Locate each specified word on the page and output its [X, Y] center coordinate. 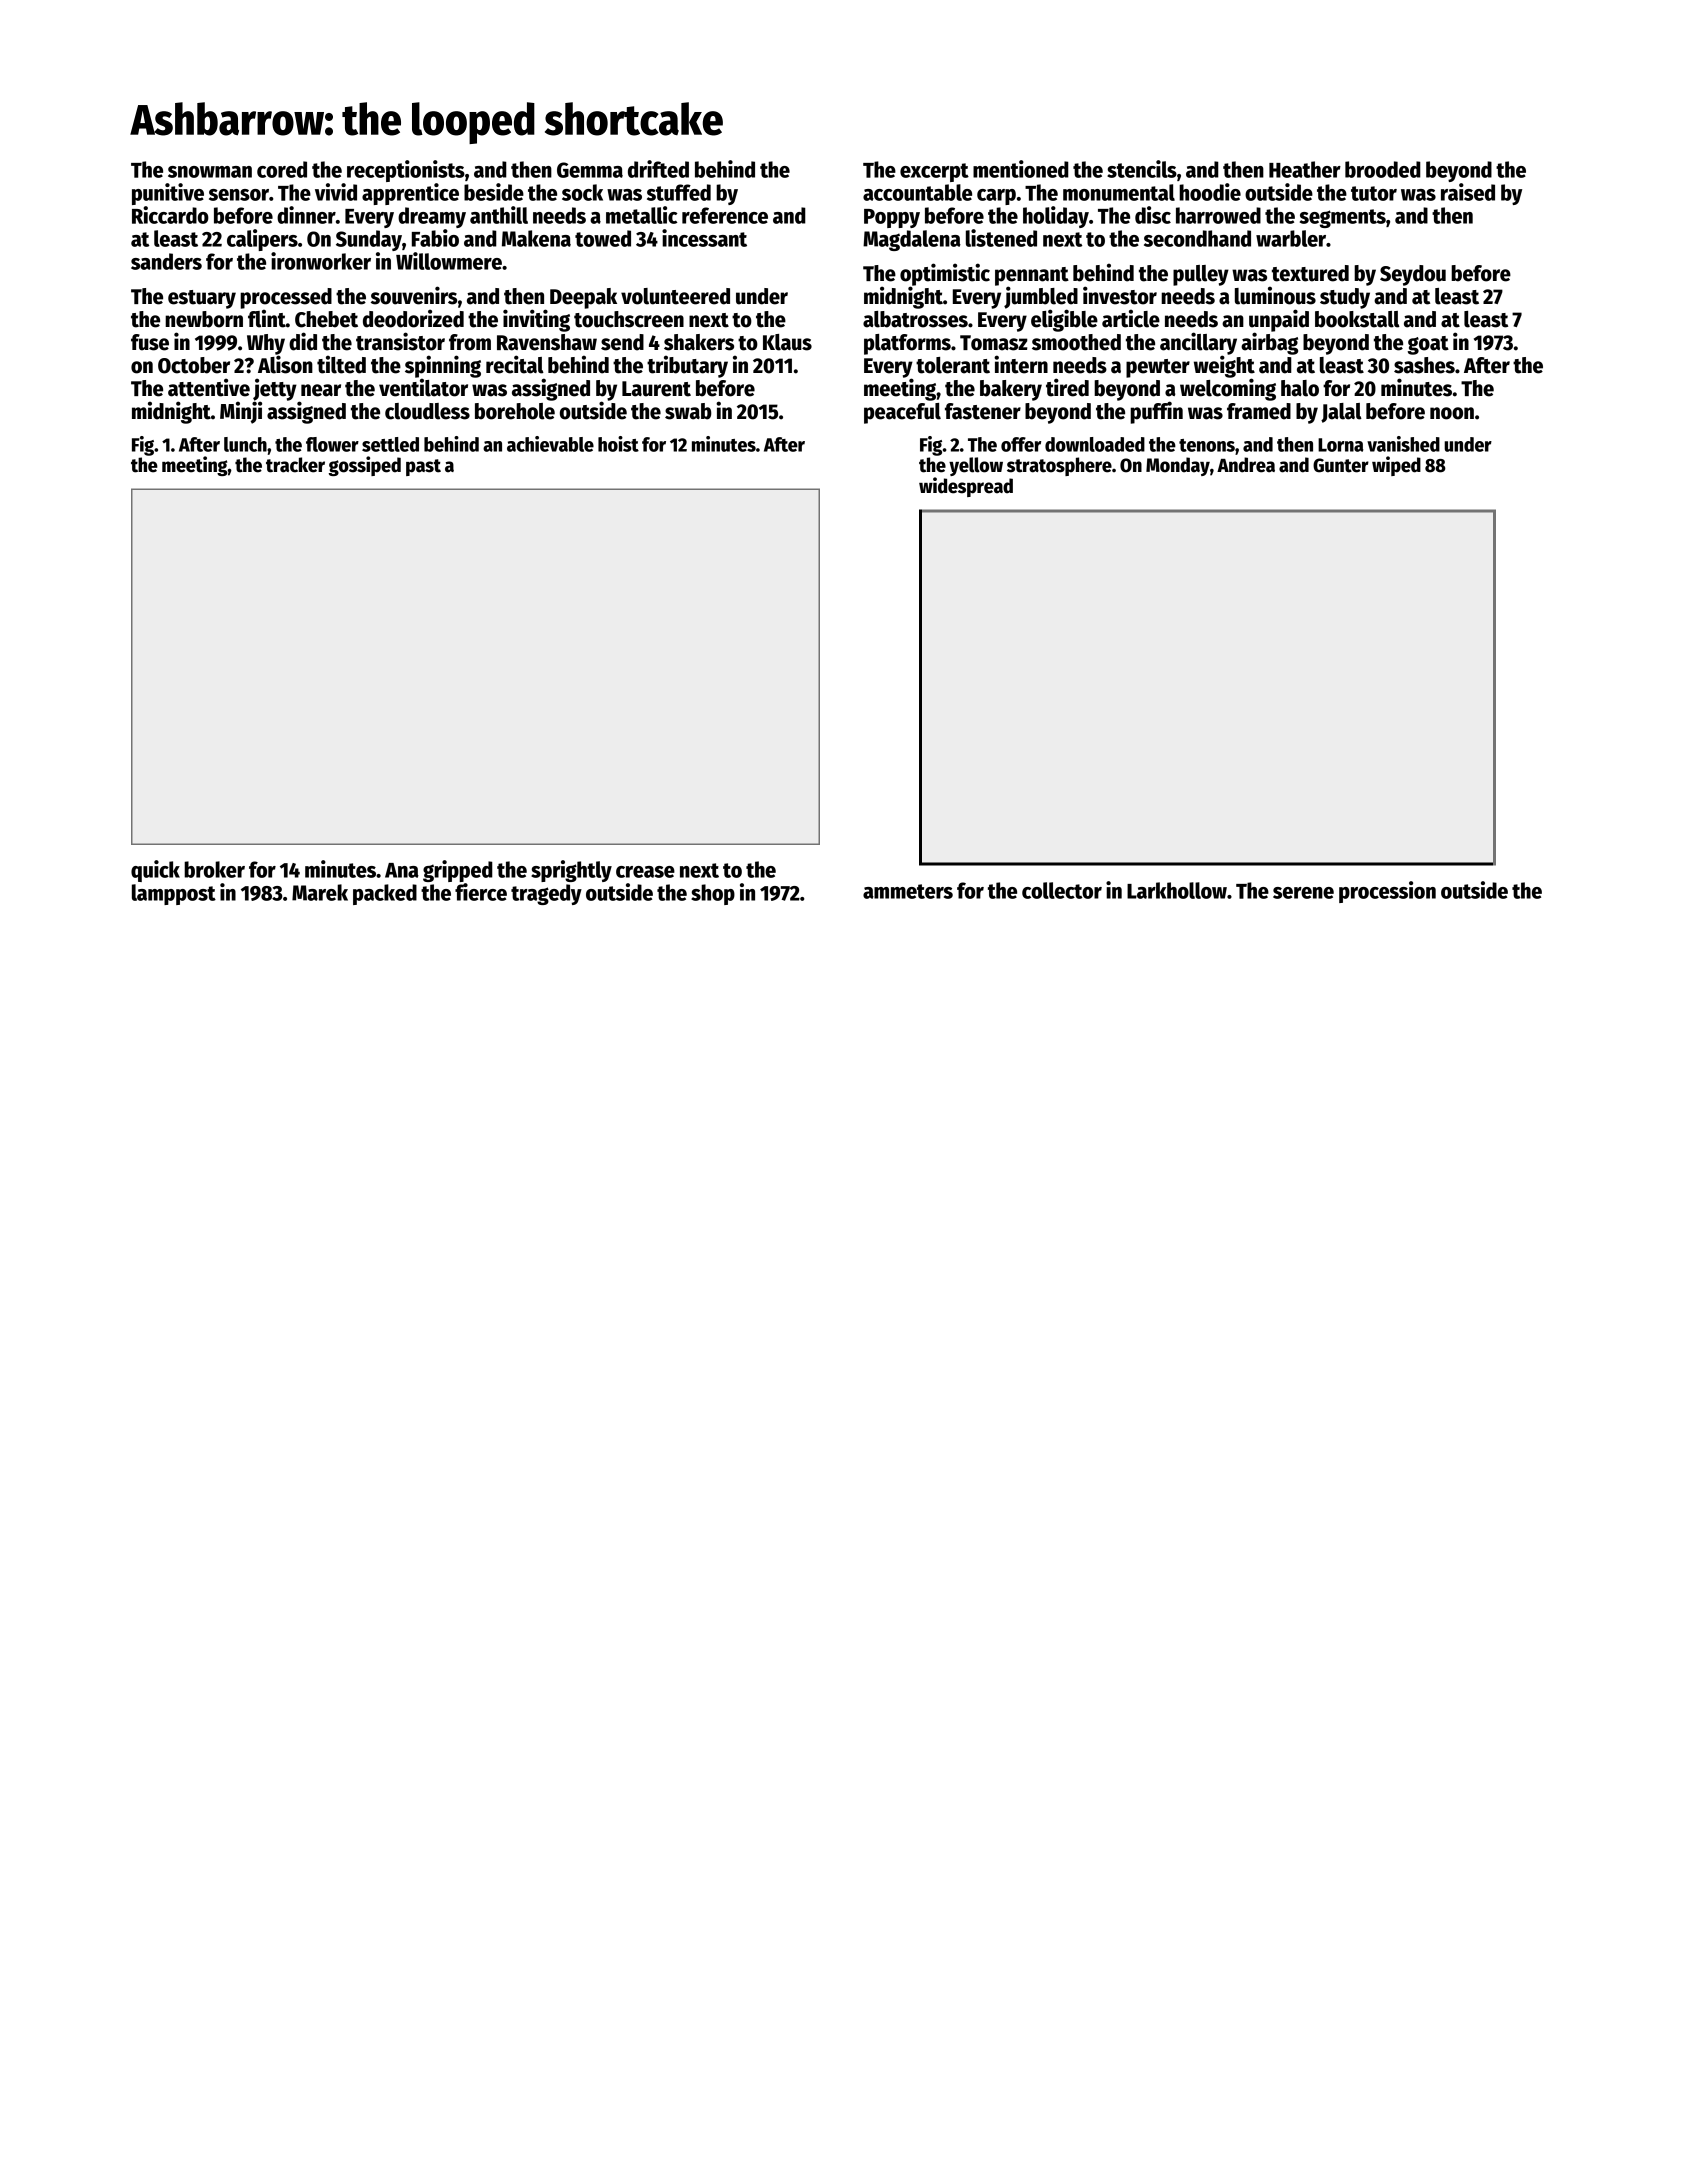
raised [1468, 192]
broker [214, 869]
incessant [704, 238]
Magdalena [912, 240]
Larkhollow [1177, 890]
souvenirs [414, 295]
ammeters [908, 891]
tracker [295, 465]
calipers [262, 240]
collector [1062, 890]
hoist [618, 444]
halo [1300, 388]
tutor [1374, 193]
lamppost [174, 894]
